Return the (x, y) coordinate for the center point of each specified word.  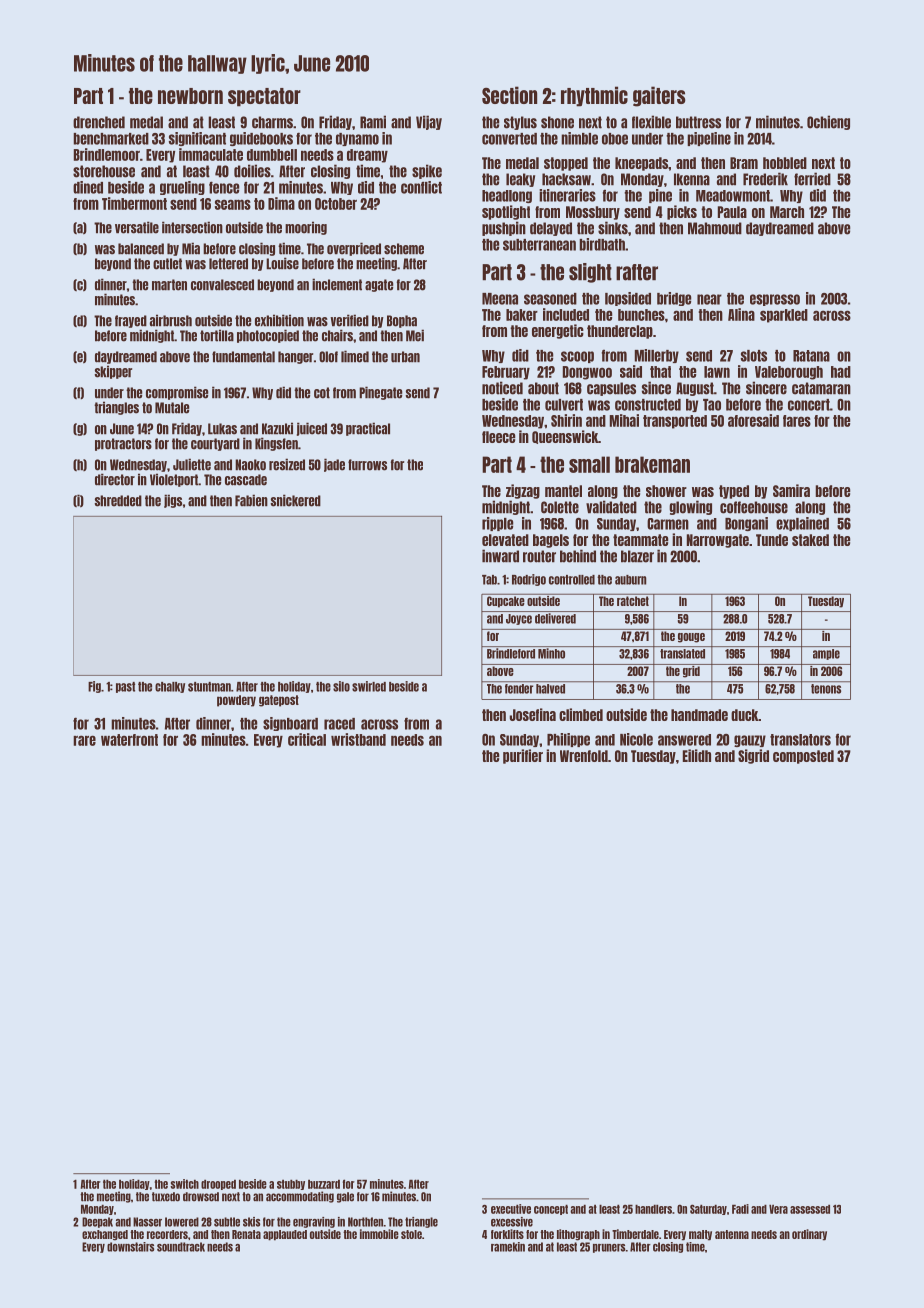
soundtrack (181, 1247)
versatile (137, 227)
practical (368, 429)
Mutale (172, 408)
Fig (94, 687)
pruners (609, 1248)
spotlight (506, 212)
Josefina (533, 714)
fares (797, 421)
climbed (581, 714)
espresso (775, 300)
